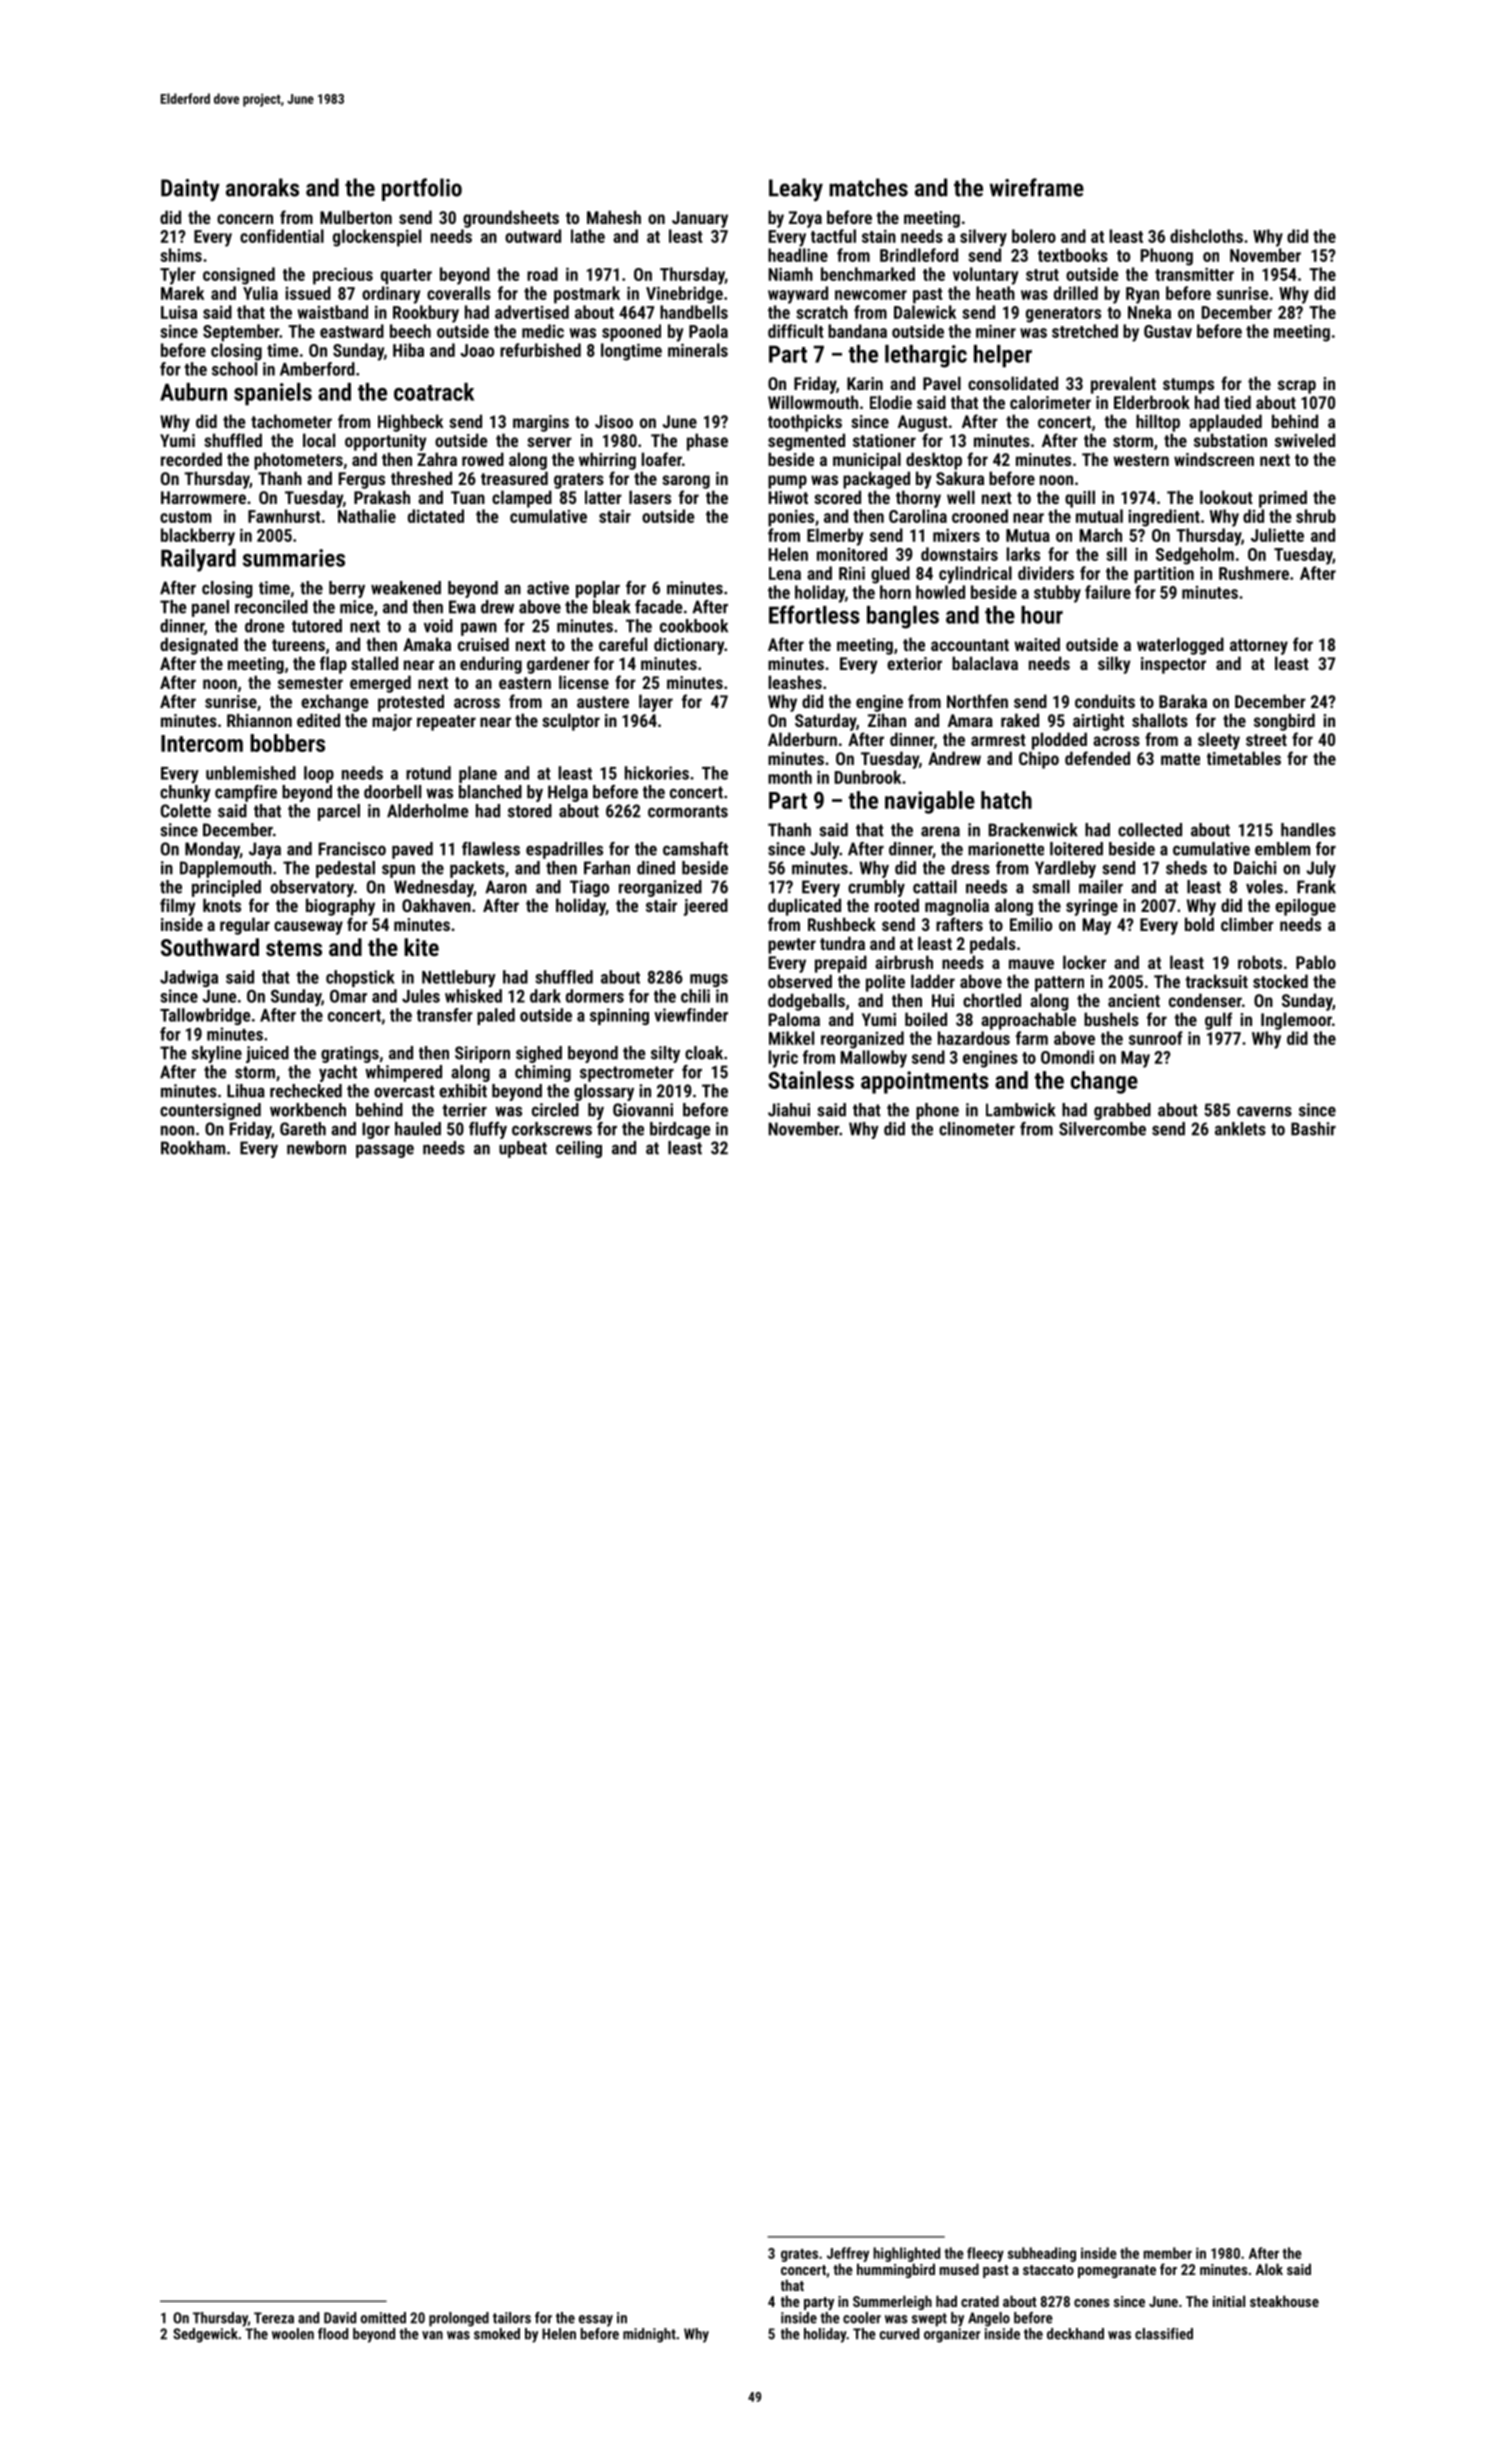 This screenshot has height=2464, width=1496. I want to click on member, so click(1168, 2253).
